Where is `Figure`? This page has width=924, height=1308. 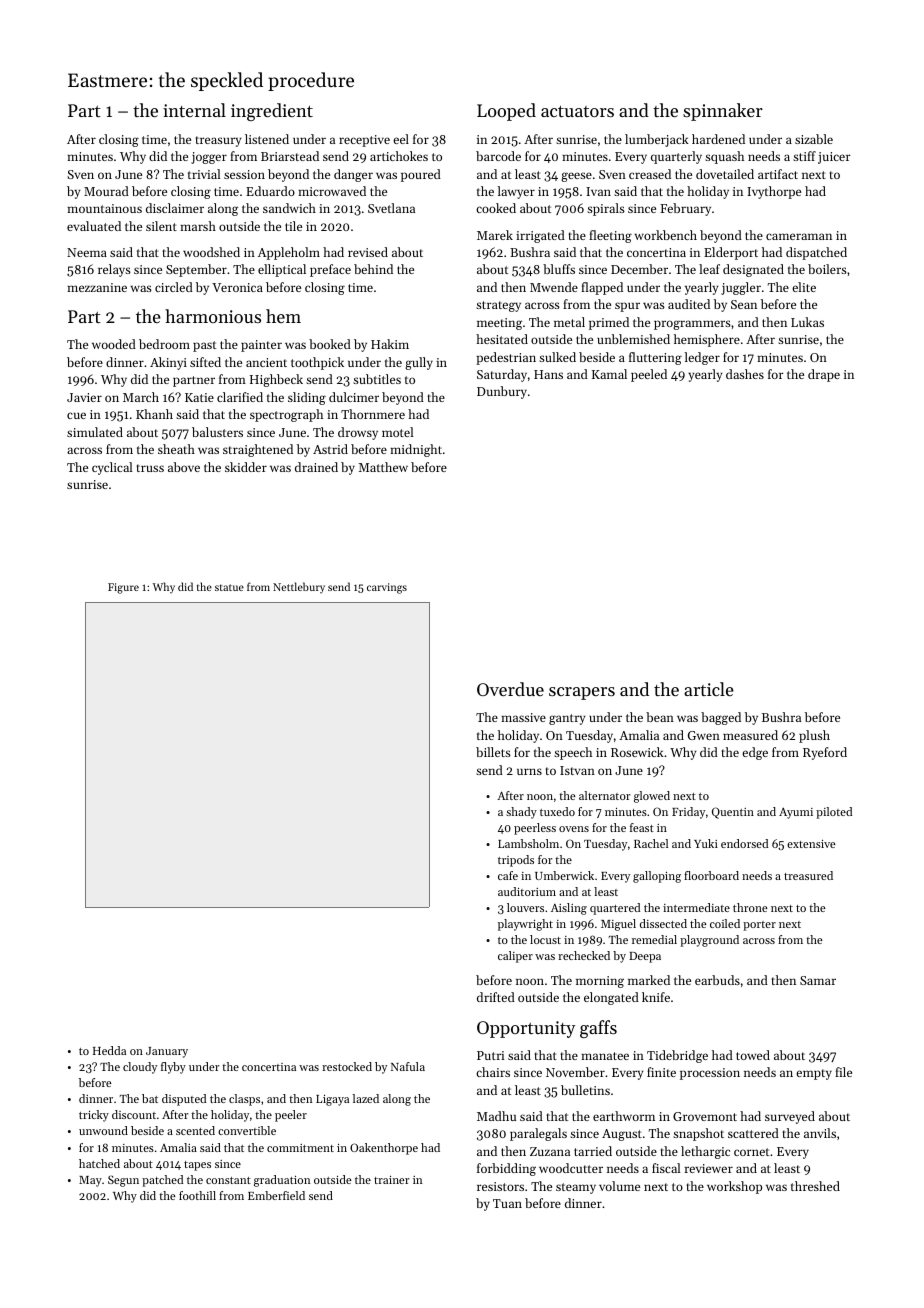
Figure is located at coordinates (123, 588).
